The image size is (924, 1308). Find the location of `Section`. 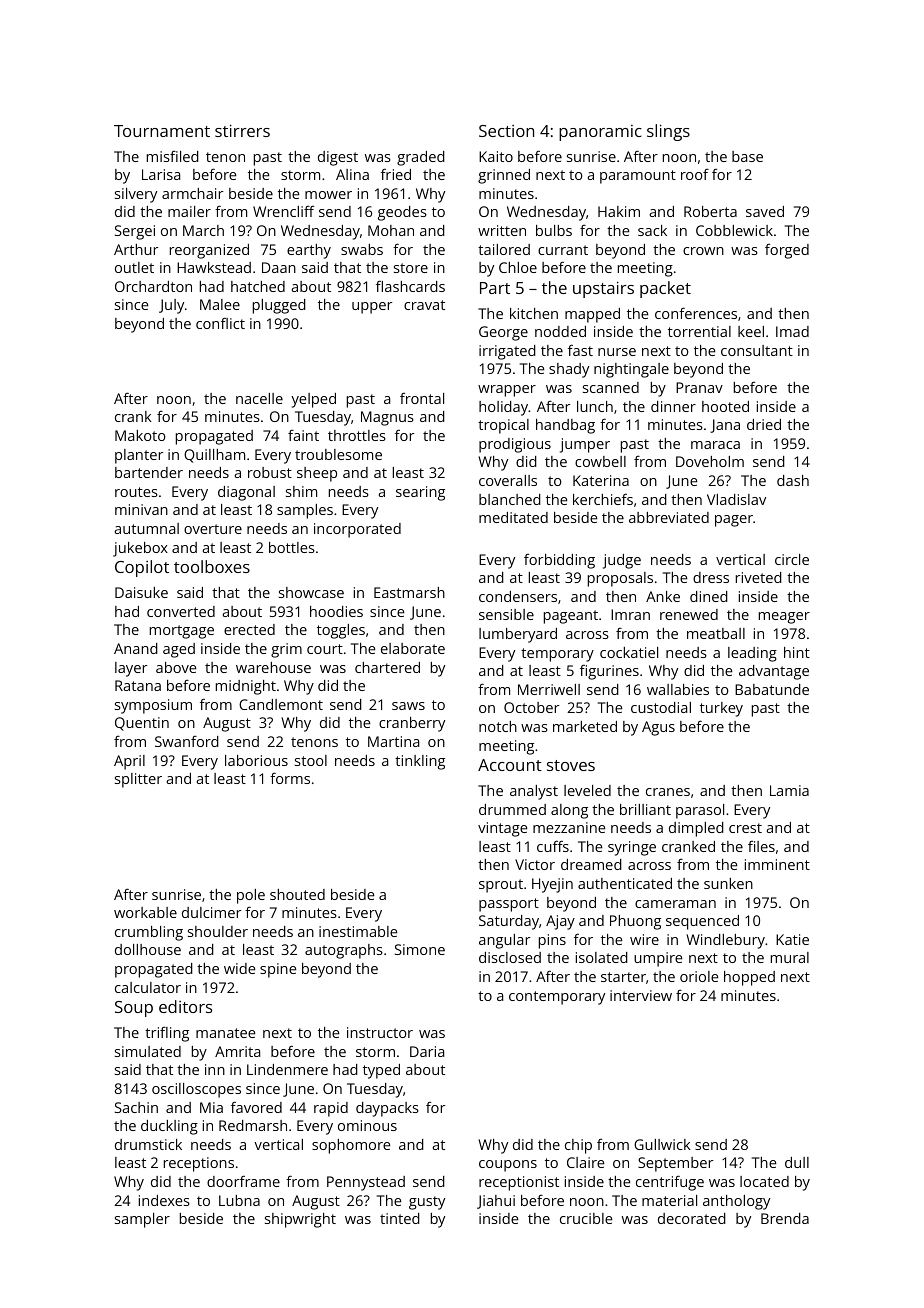

Section is located at coordinates (506, 131).
